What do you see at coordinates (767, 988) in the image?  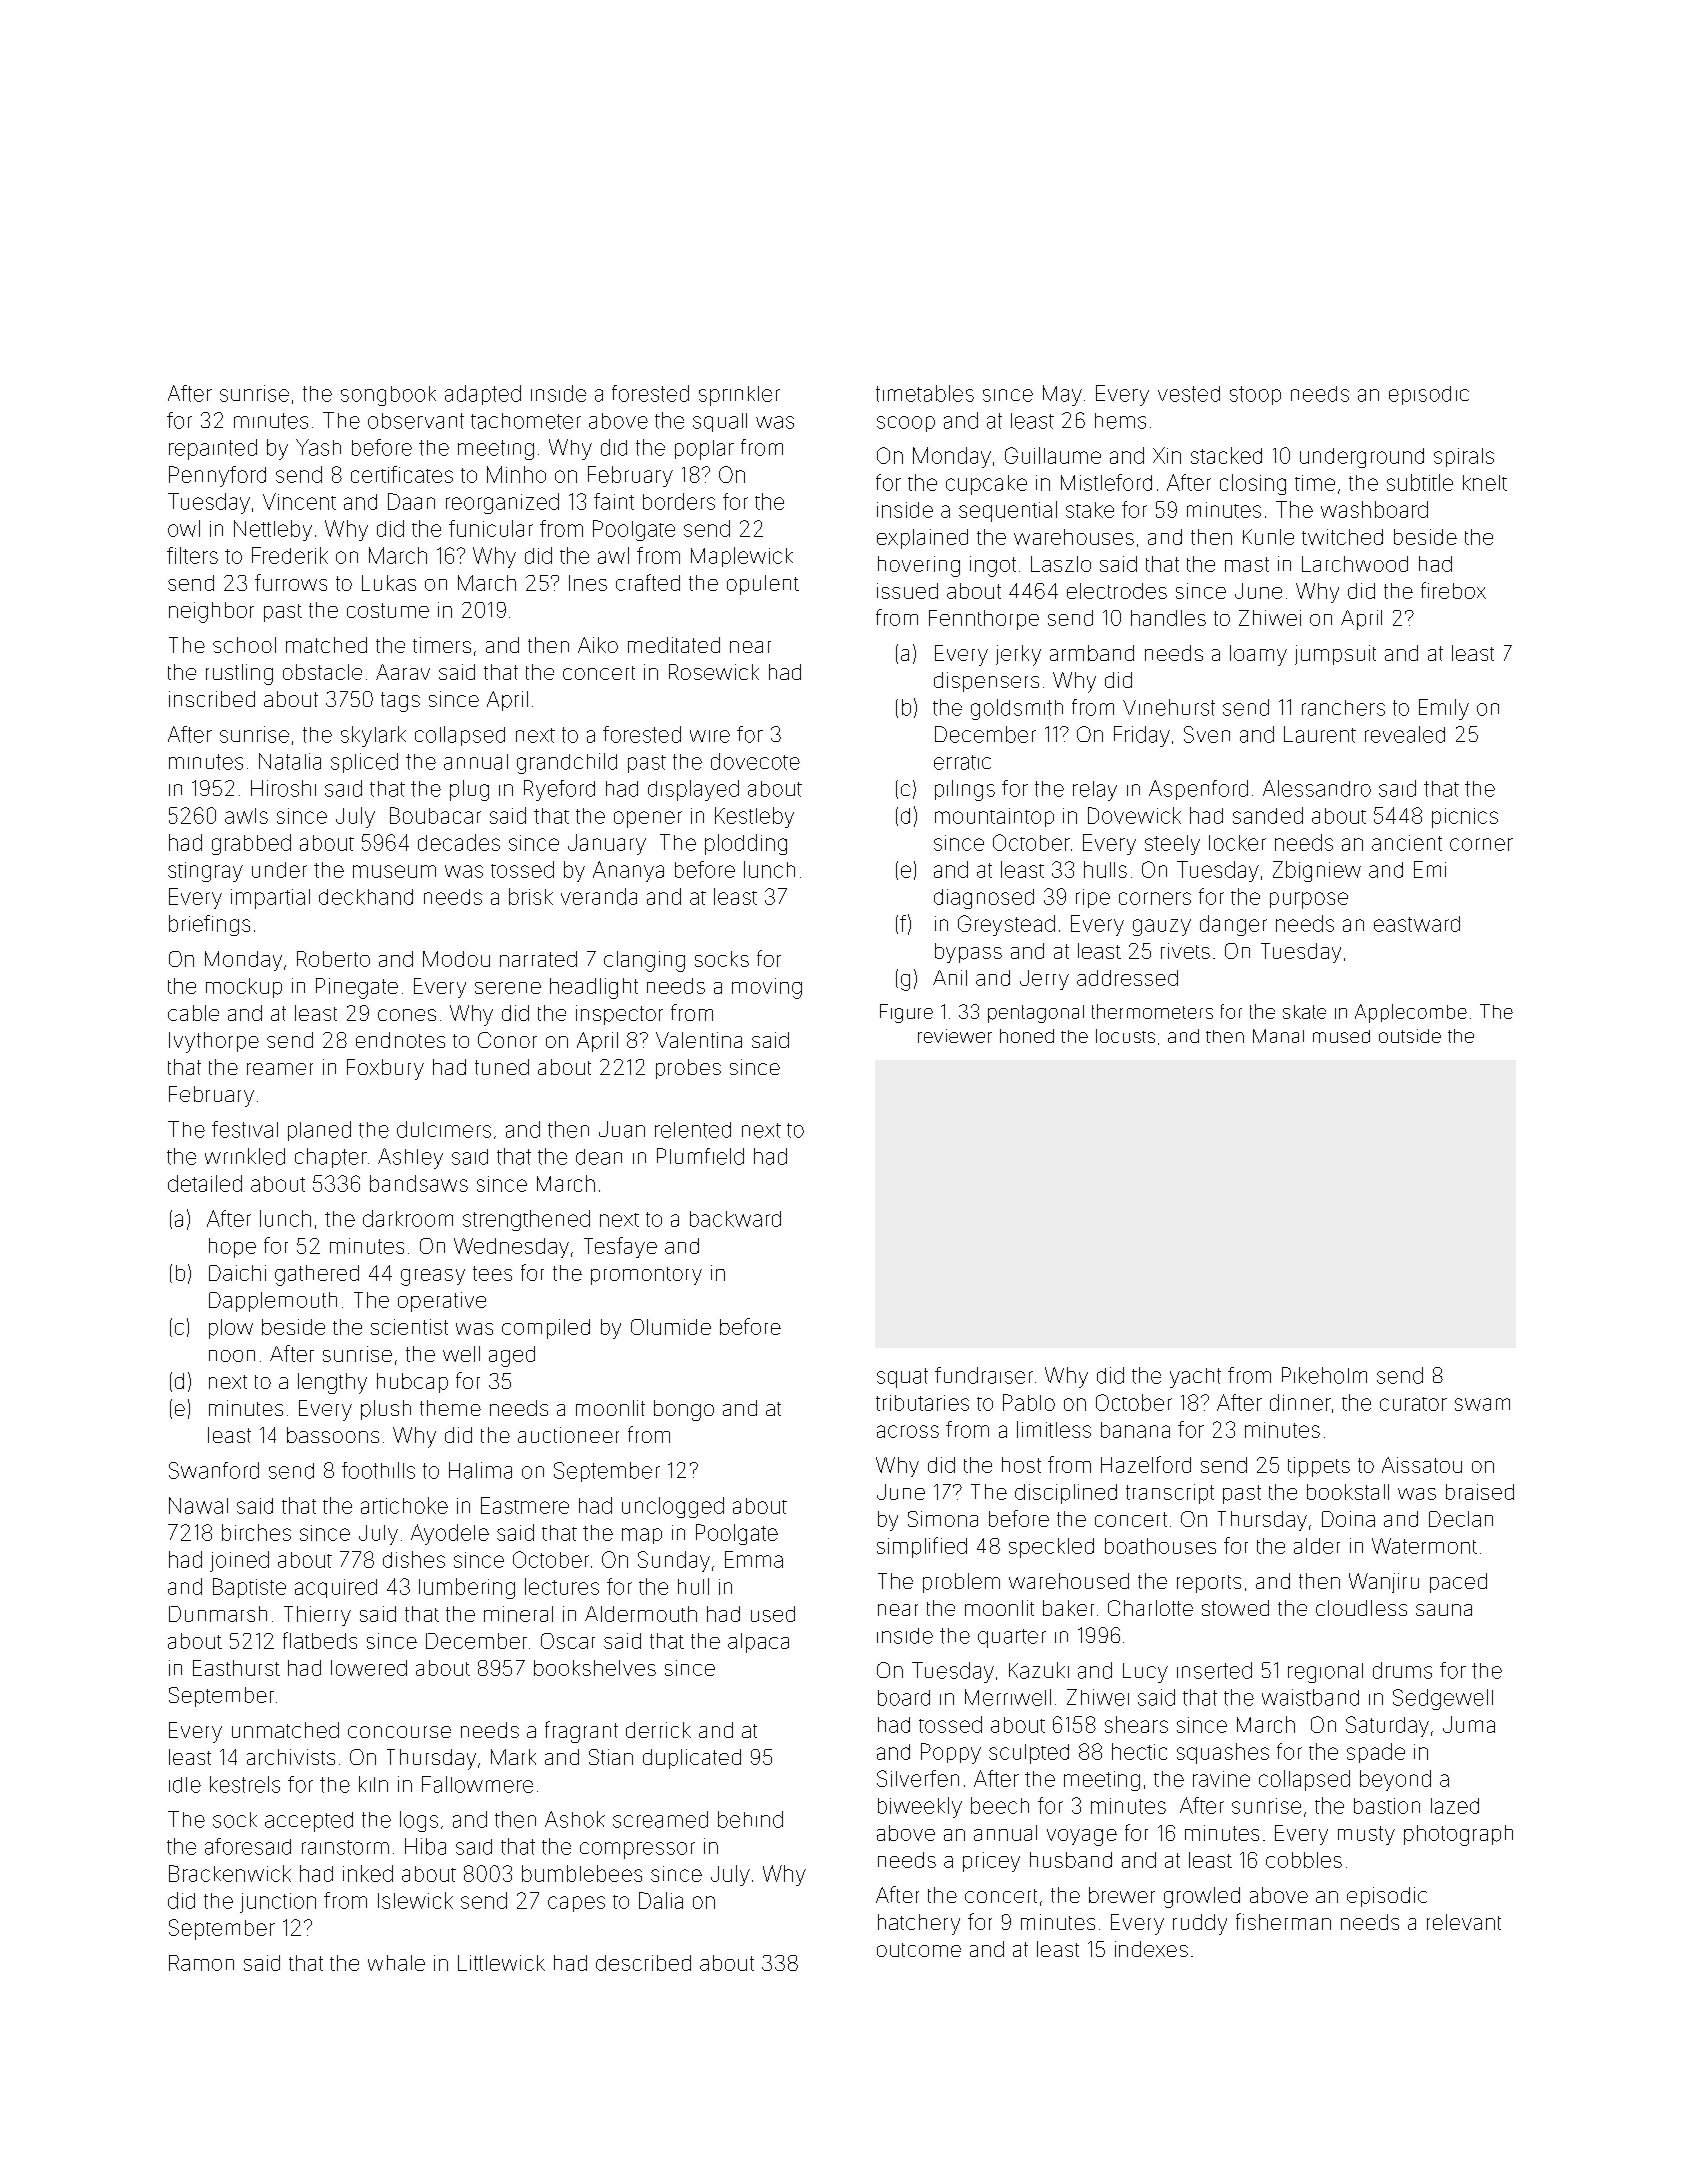 I see `moving` at bounding box center [767, 988].
